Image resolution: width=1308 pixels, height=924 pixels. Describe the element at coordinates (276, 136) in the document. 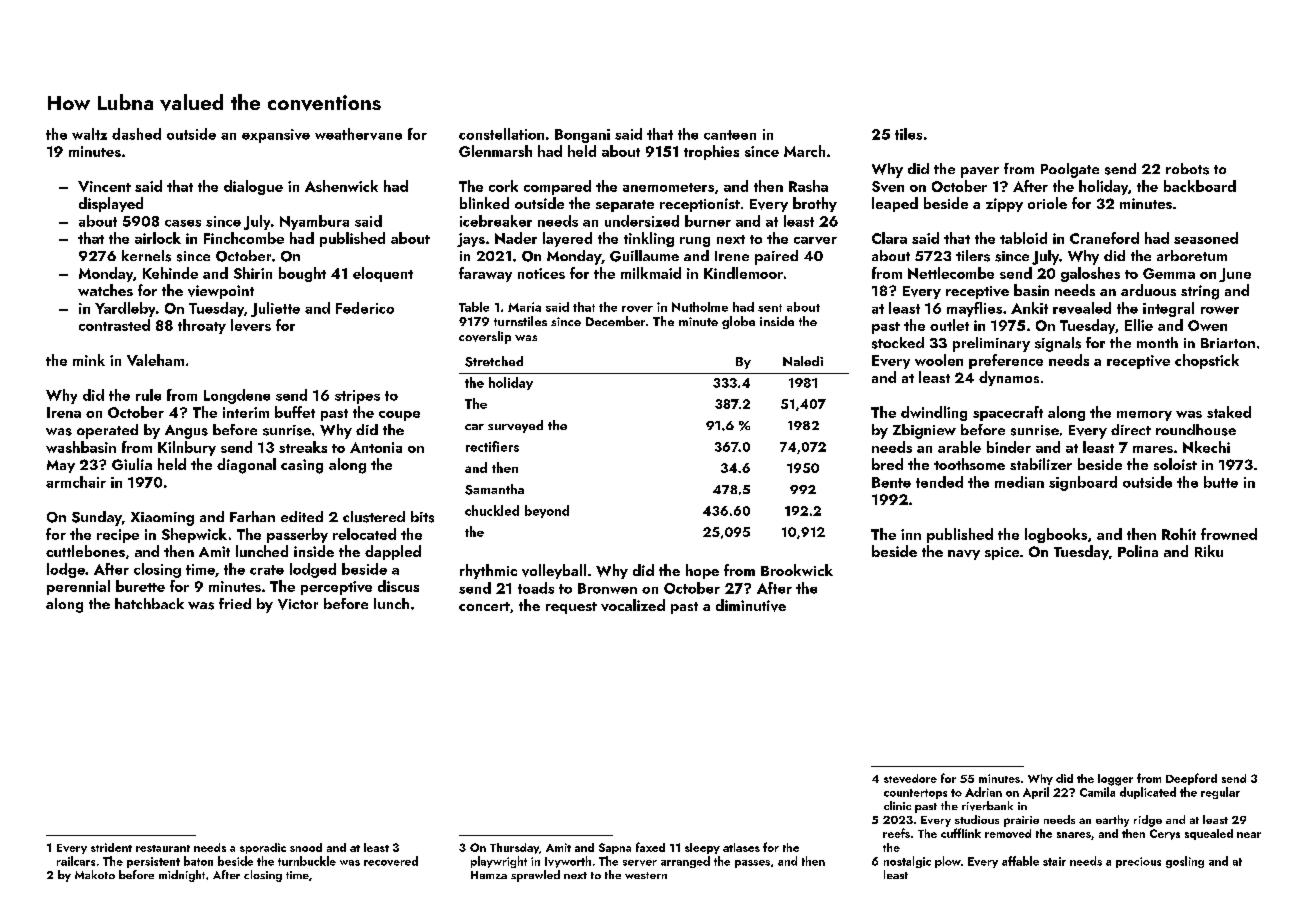

I see `expansive` at that location.
